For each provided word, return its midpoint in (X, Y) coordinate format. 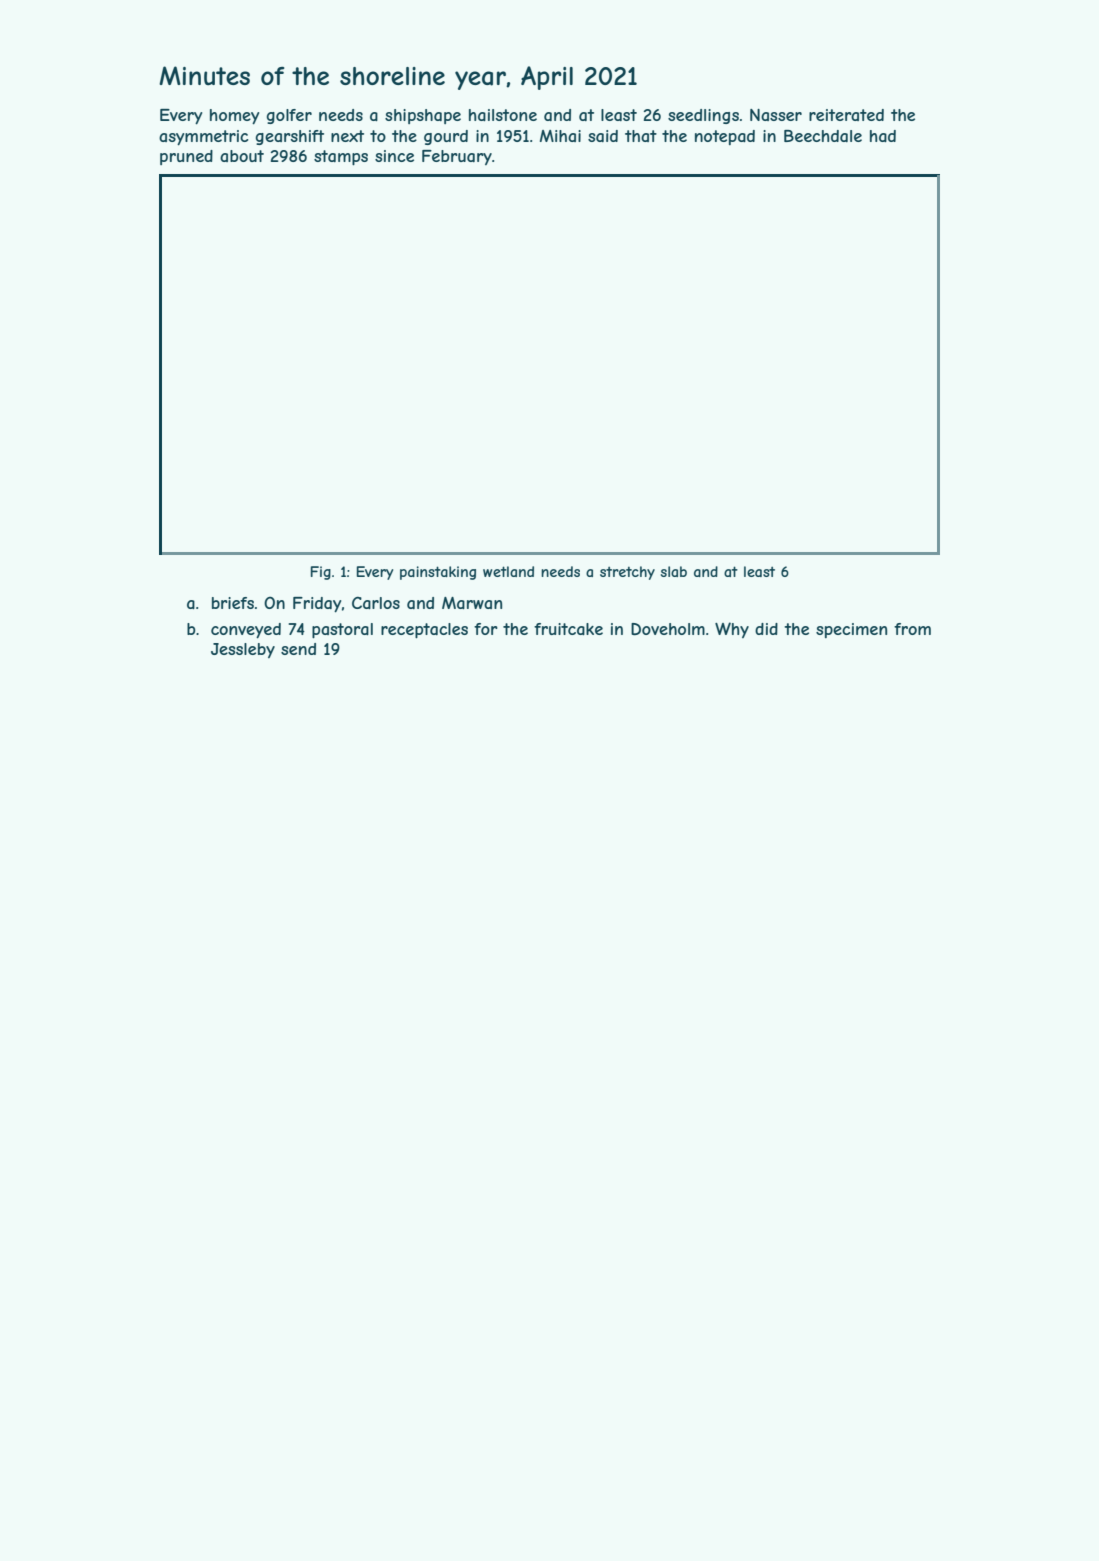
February (457, 157)
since (394, 156)
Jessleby (243, 650)
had (883, 136)
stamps (341, 157)
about (242, 156)
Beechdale (823, 136)
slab (674, 571)
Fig (321, 573)
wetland (508, 571)
